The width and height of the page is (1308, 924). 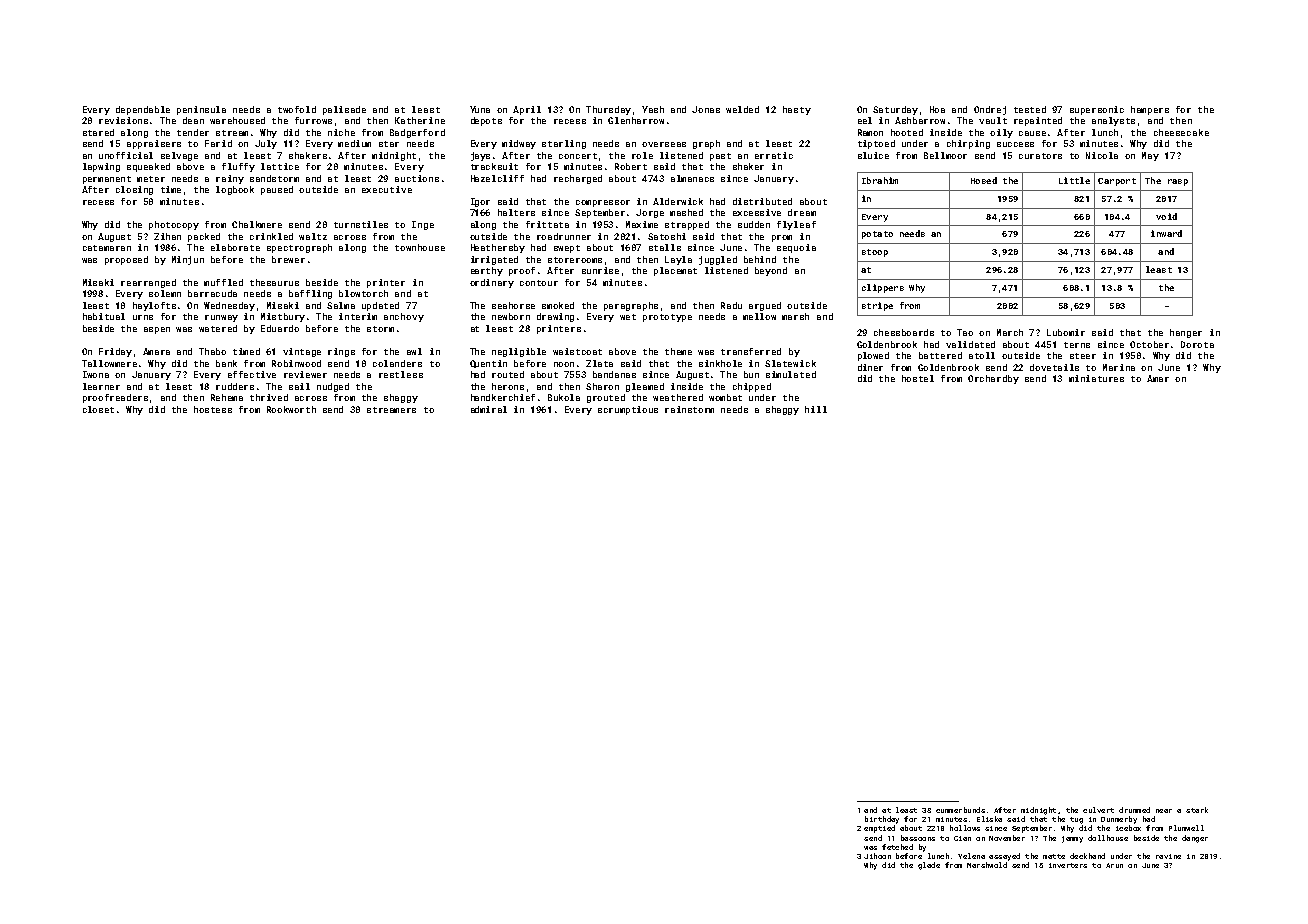 I want to click on revisions, so click(x=123, y=120).
